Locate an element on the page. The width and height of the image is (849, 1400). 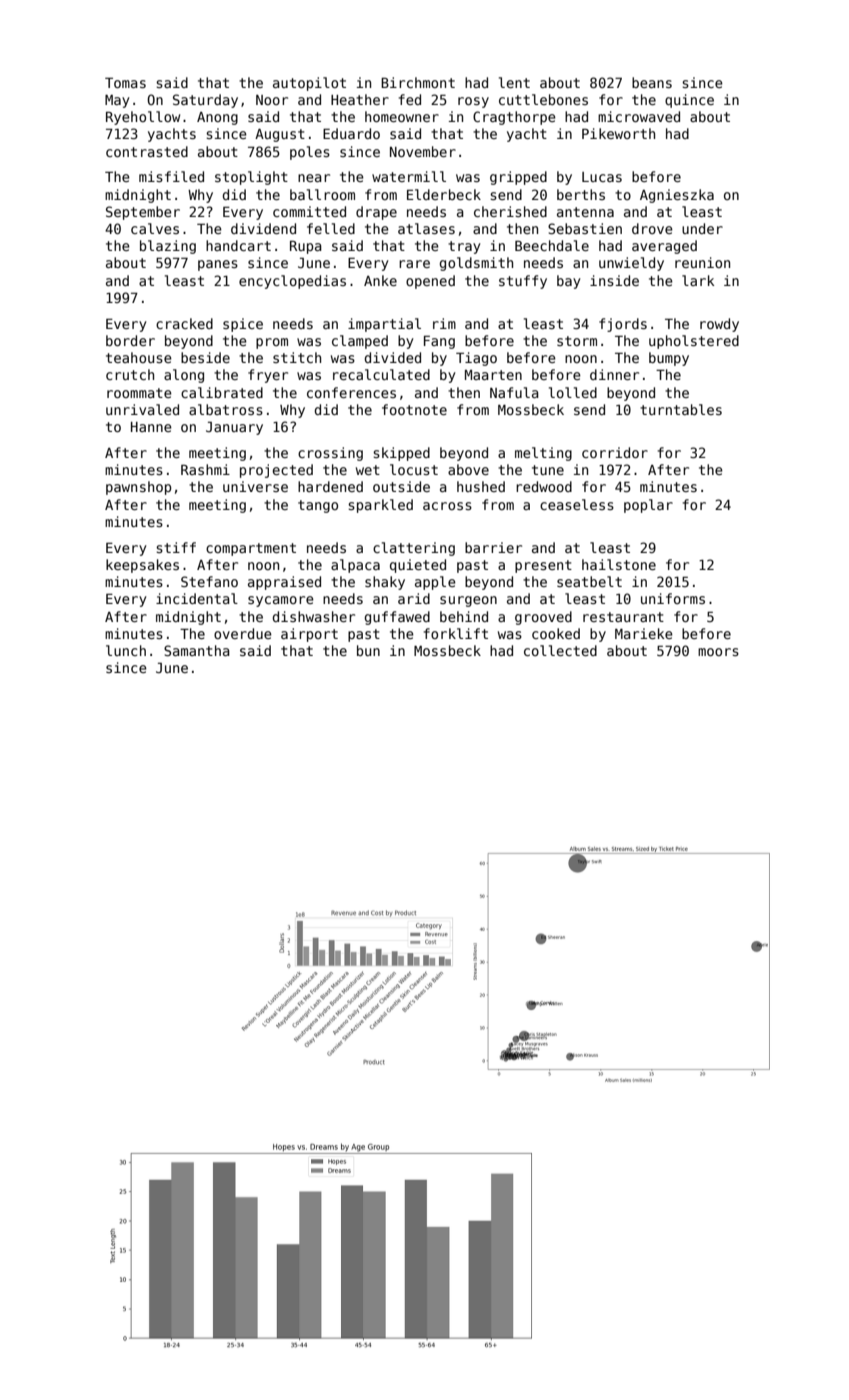
Tomas is located at coordinates (125, 83).
